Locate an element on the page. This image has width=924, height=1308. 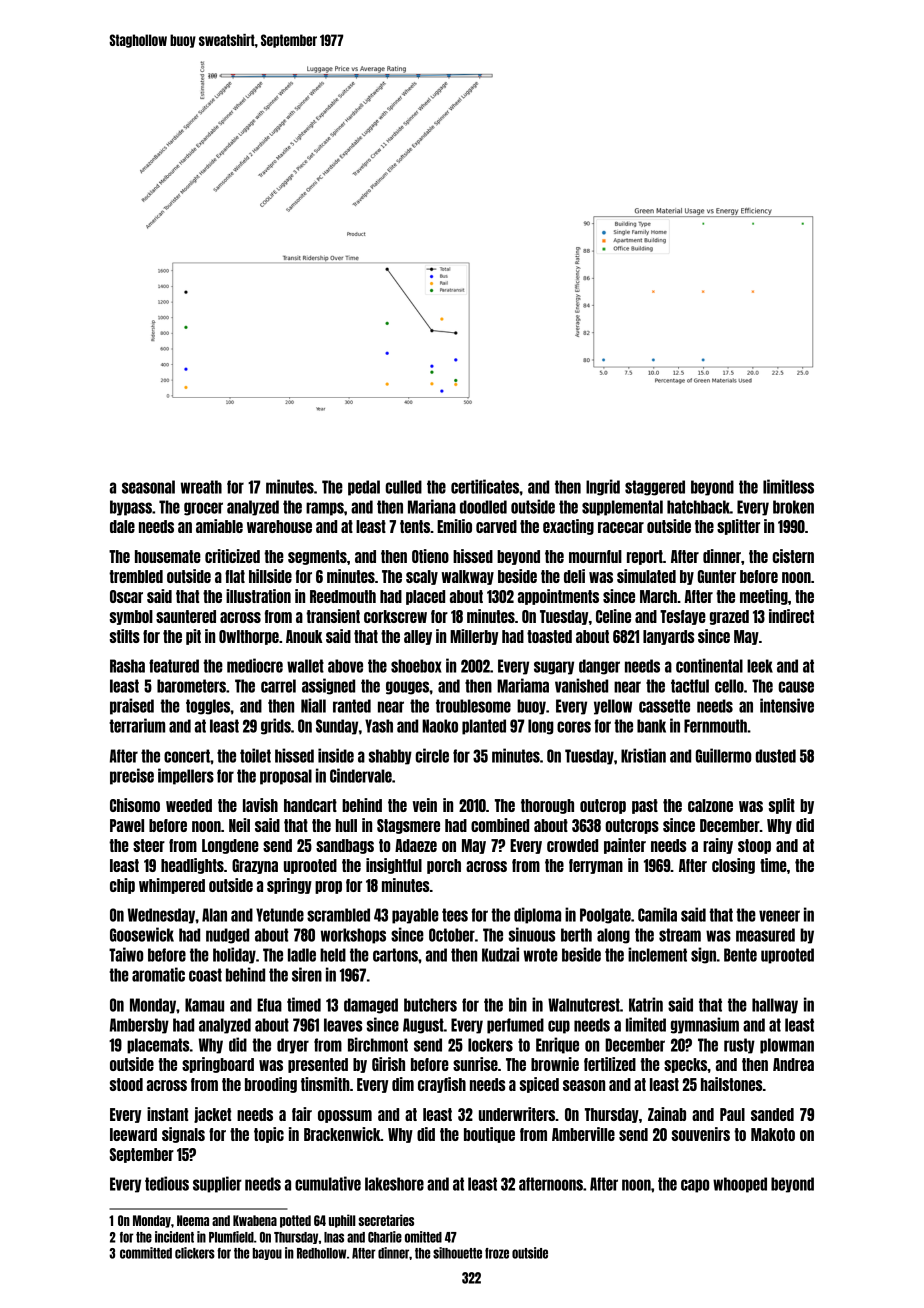
cassette is located at coordinates (664, 706).
